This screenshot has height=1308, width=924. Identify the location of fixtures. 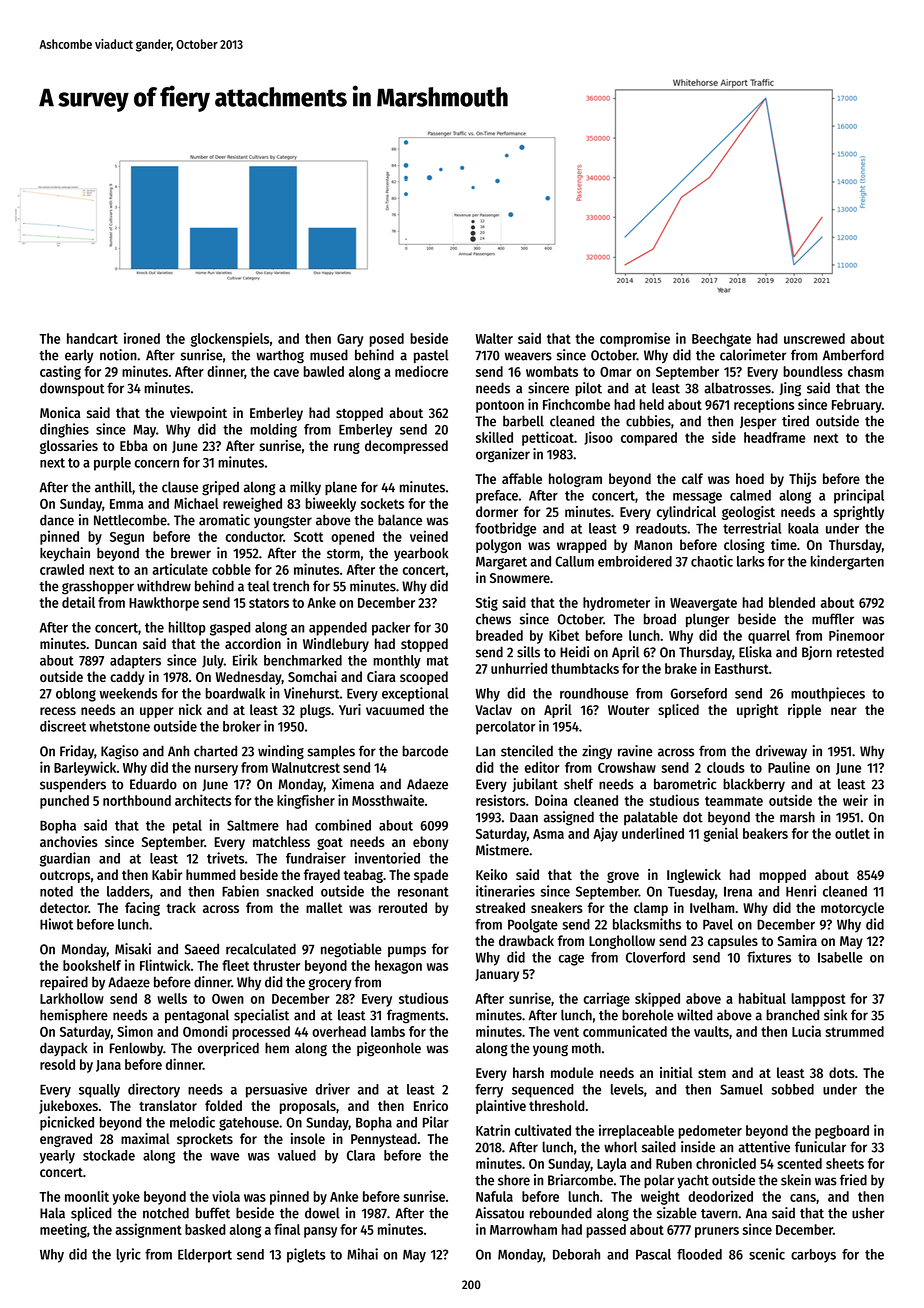
(769, 957).
